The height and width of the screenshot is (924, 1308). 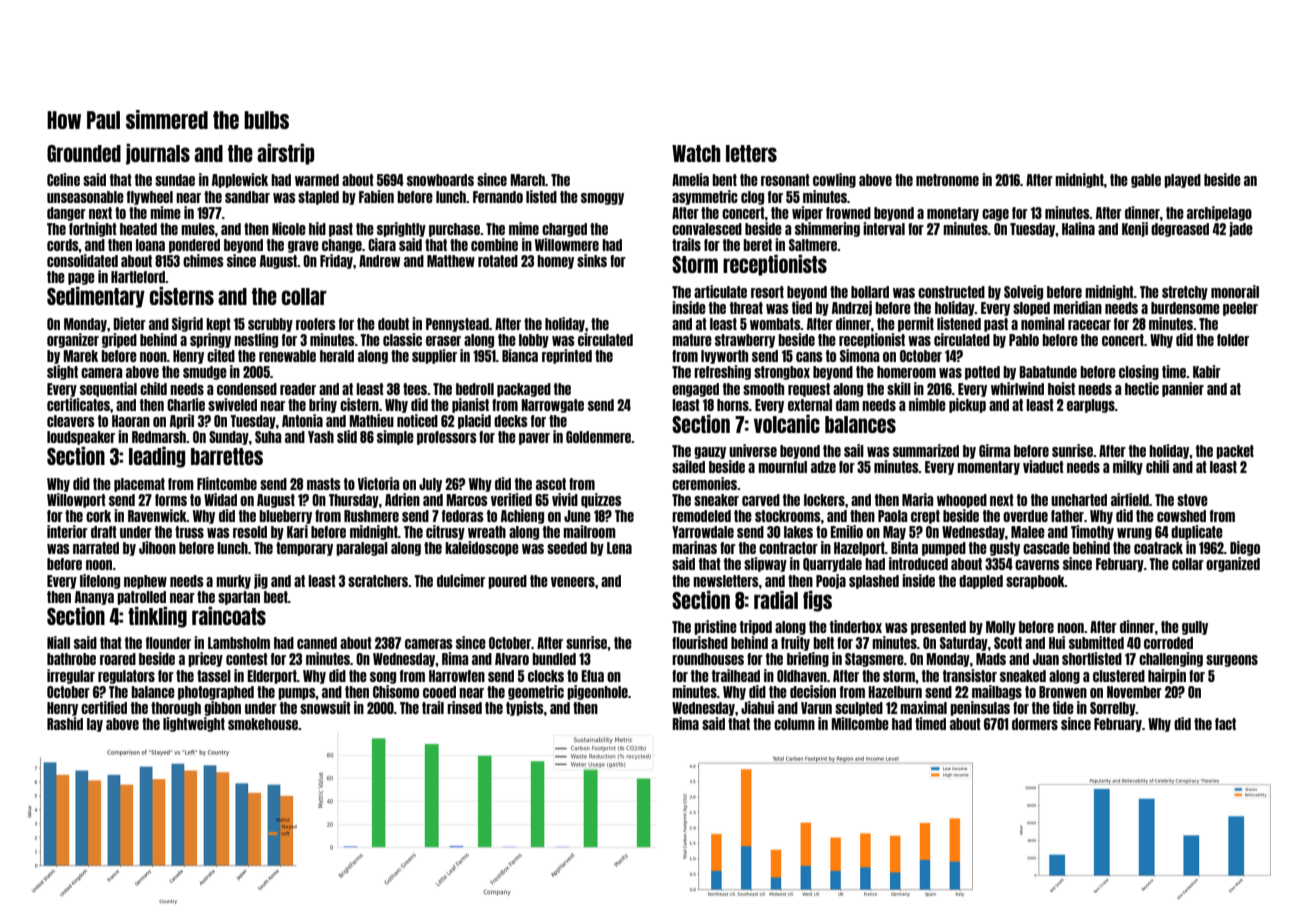 What do you see at coordinates (1183, 389) in the screenshot?
I see `pannier` at bounding box center [1183, 389].
